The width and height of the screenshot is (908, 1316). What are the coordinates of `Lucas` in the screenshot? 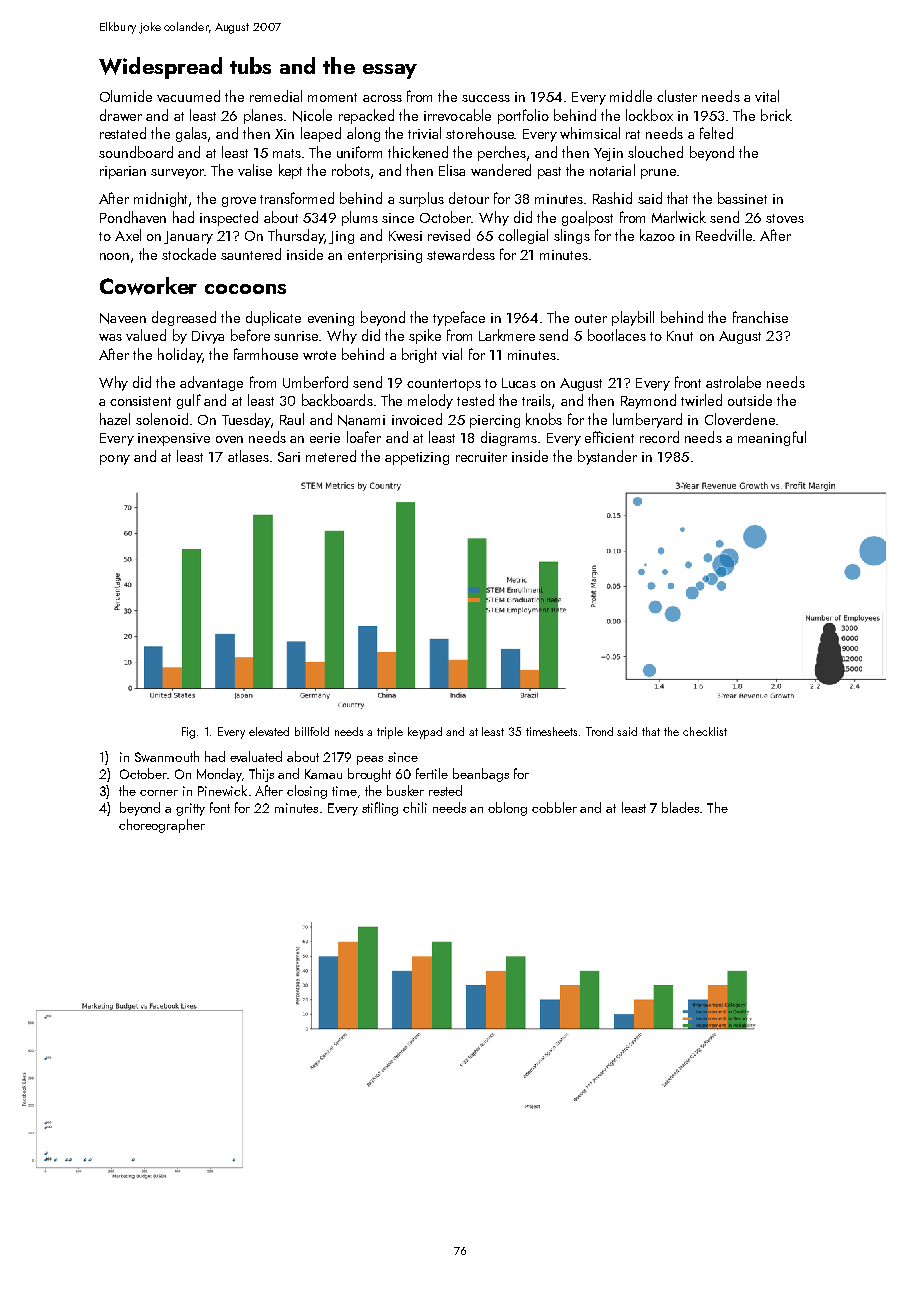 It's located at (519, 383).
